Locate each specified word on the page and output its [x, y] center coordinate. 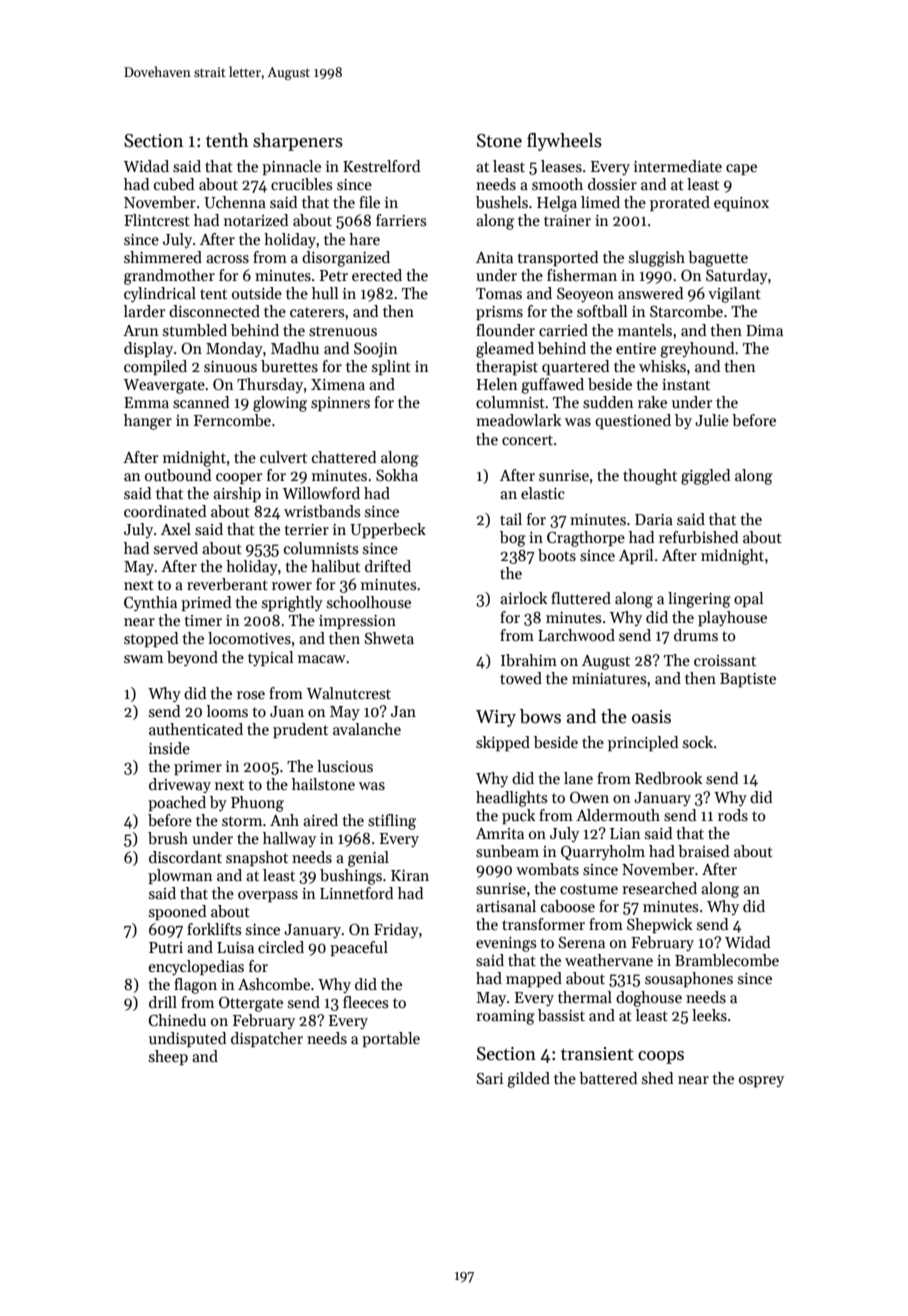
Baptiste [748, 680]
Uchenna [235, 202]
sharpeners [298, 142]
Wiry [496, 718]
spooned [177, 912]
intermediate [678, 166]
